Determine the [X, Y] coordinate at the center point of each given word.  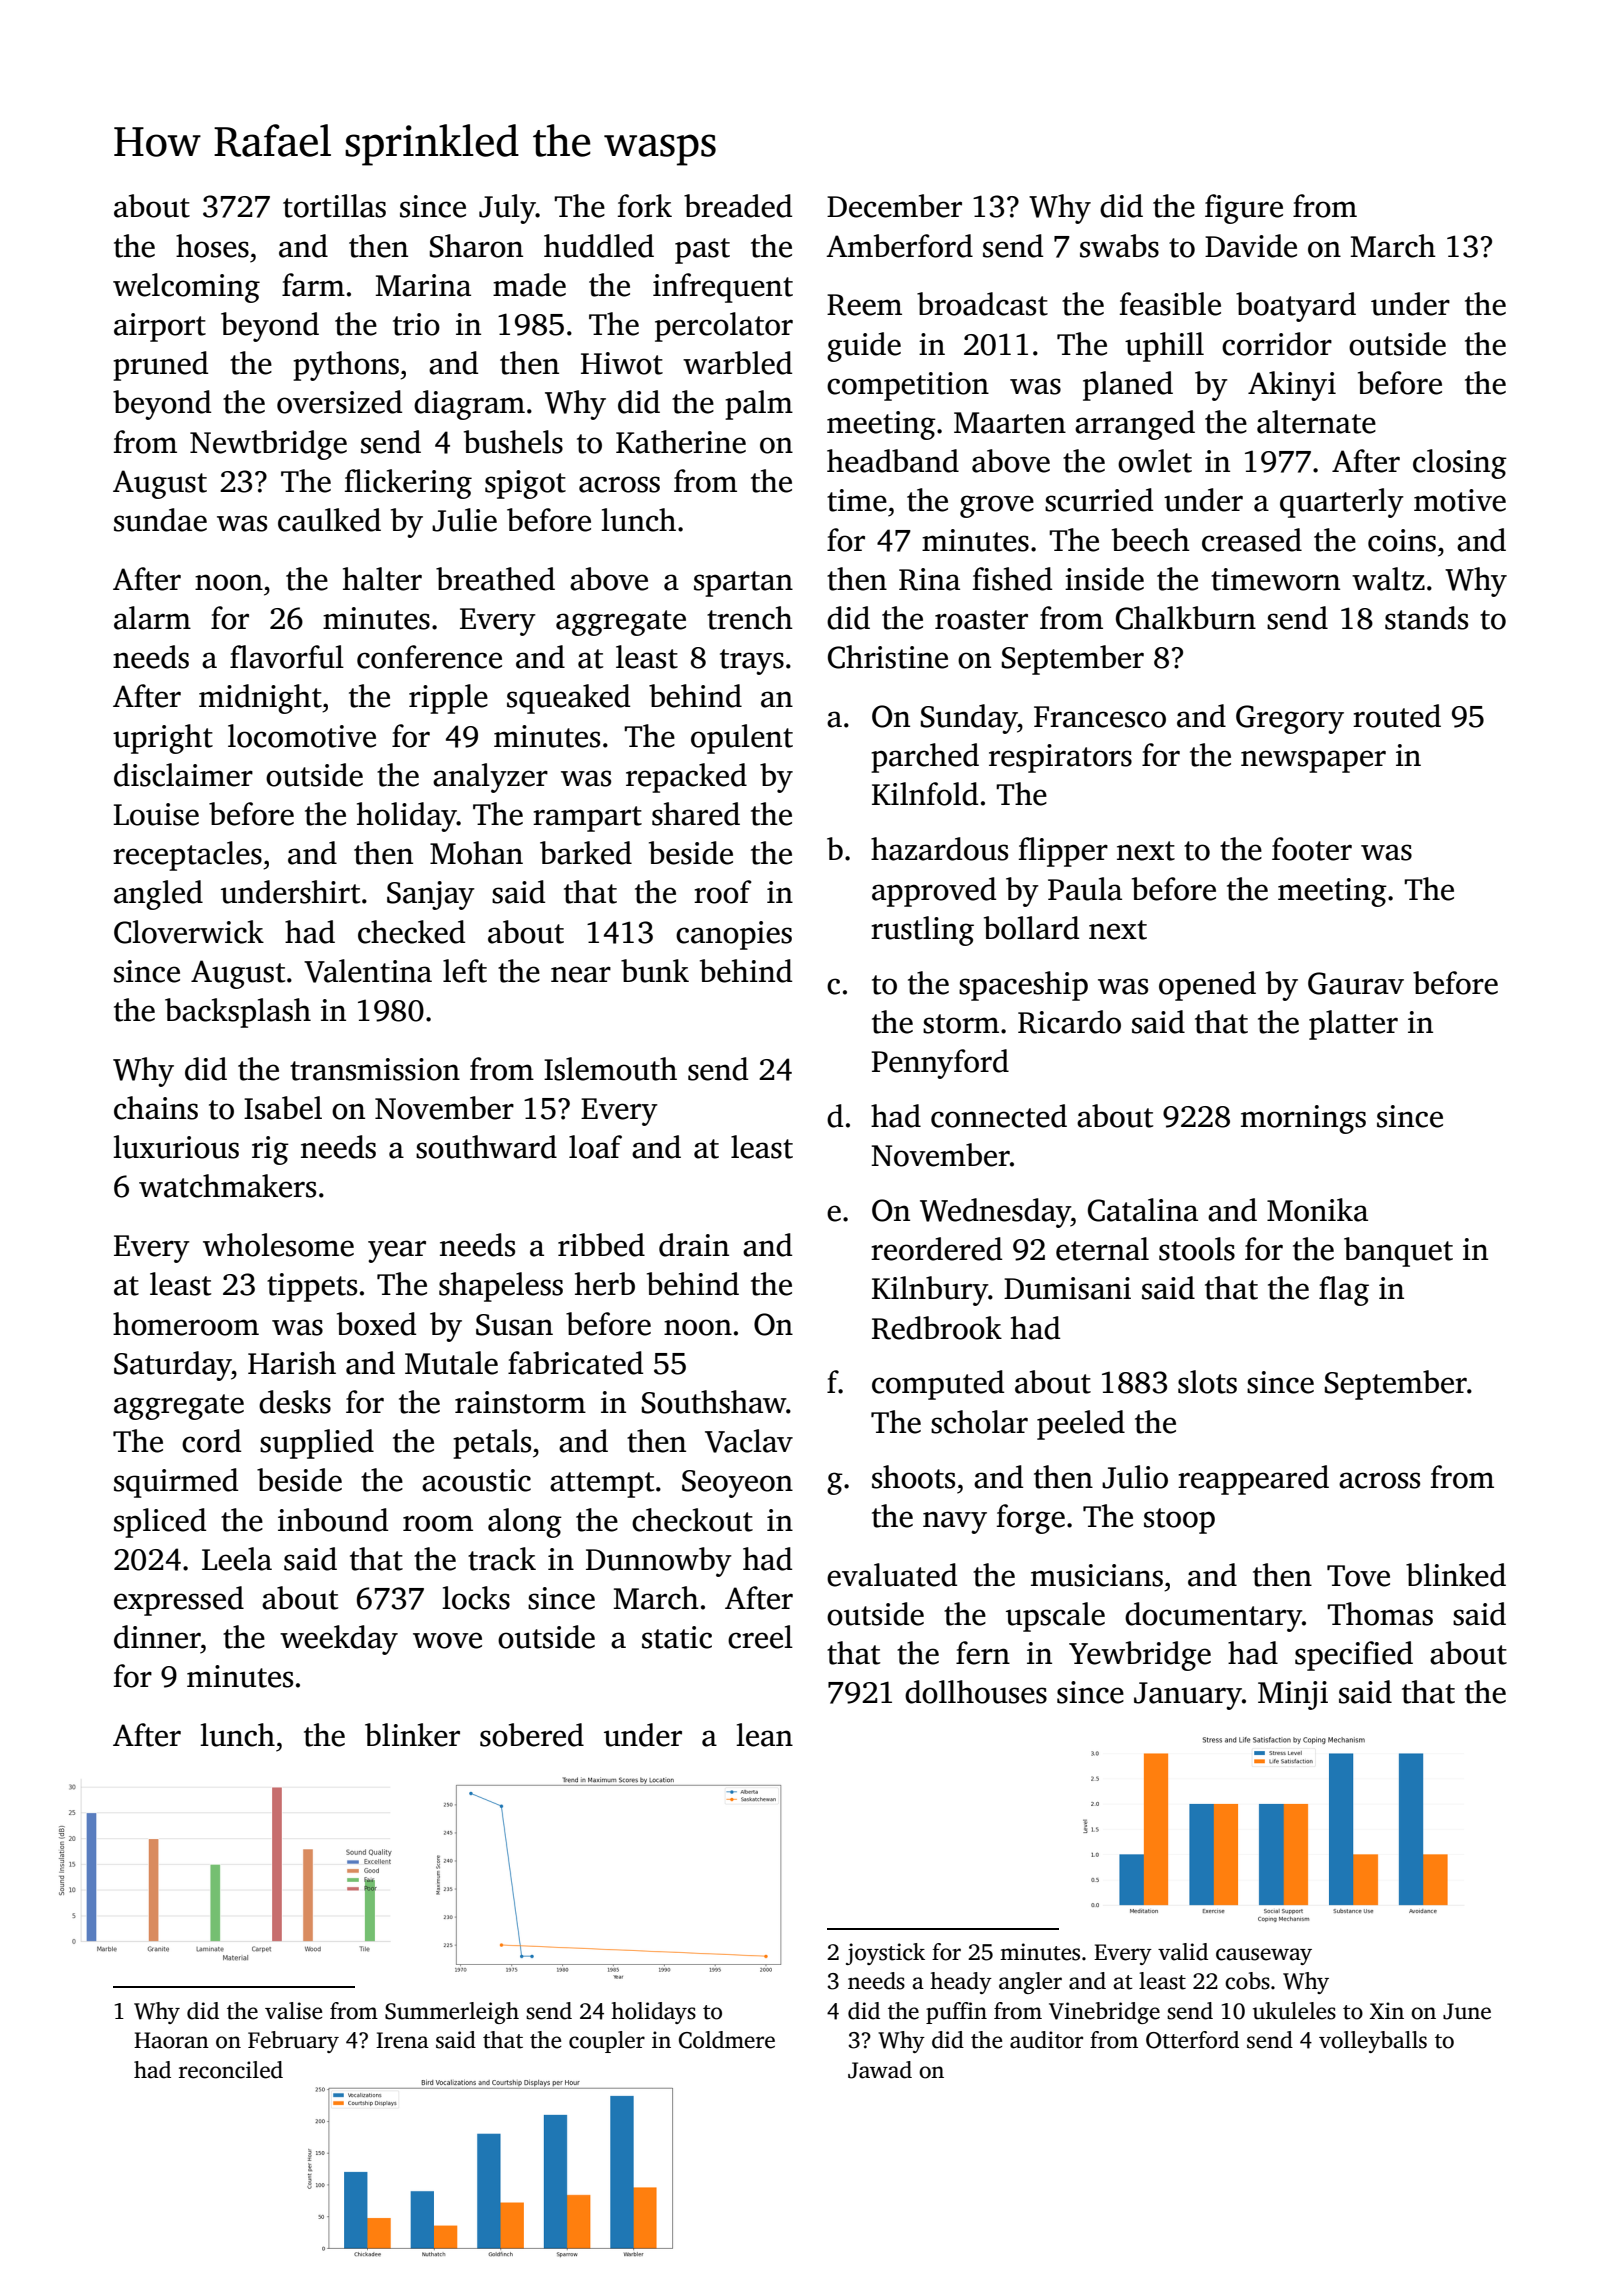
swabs [1119, 246]
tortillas [334, 206]
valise [293, 2011]
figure [1244, 209]
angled [158, 895]
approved [934, 892]
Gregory [1290, 719]
